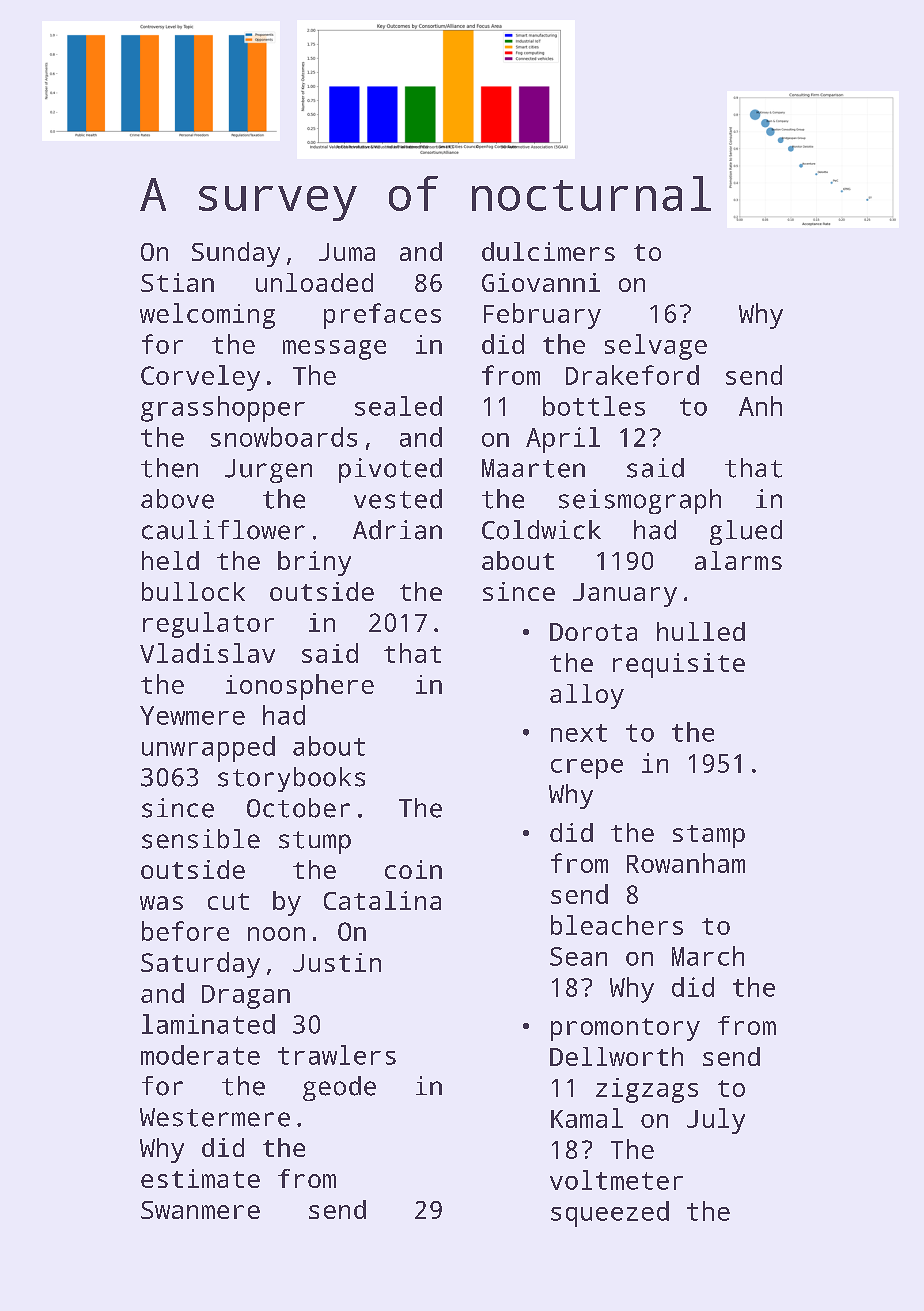  What do you see at coordinates (616, 1180) in the screenshot?
I see `voltmeter` at bounding box center [616, 1180].
